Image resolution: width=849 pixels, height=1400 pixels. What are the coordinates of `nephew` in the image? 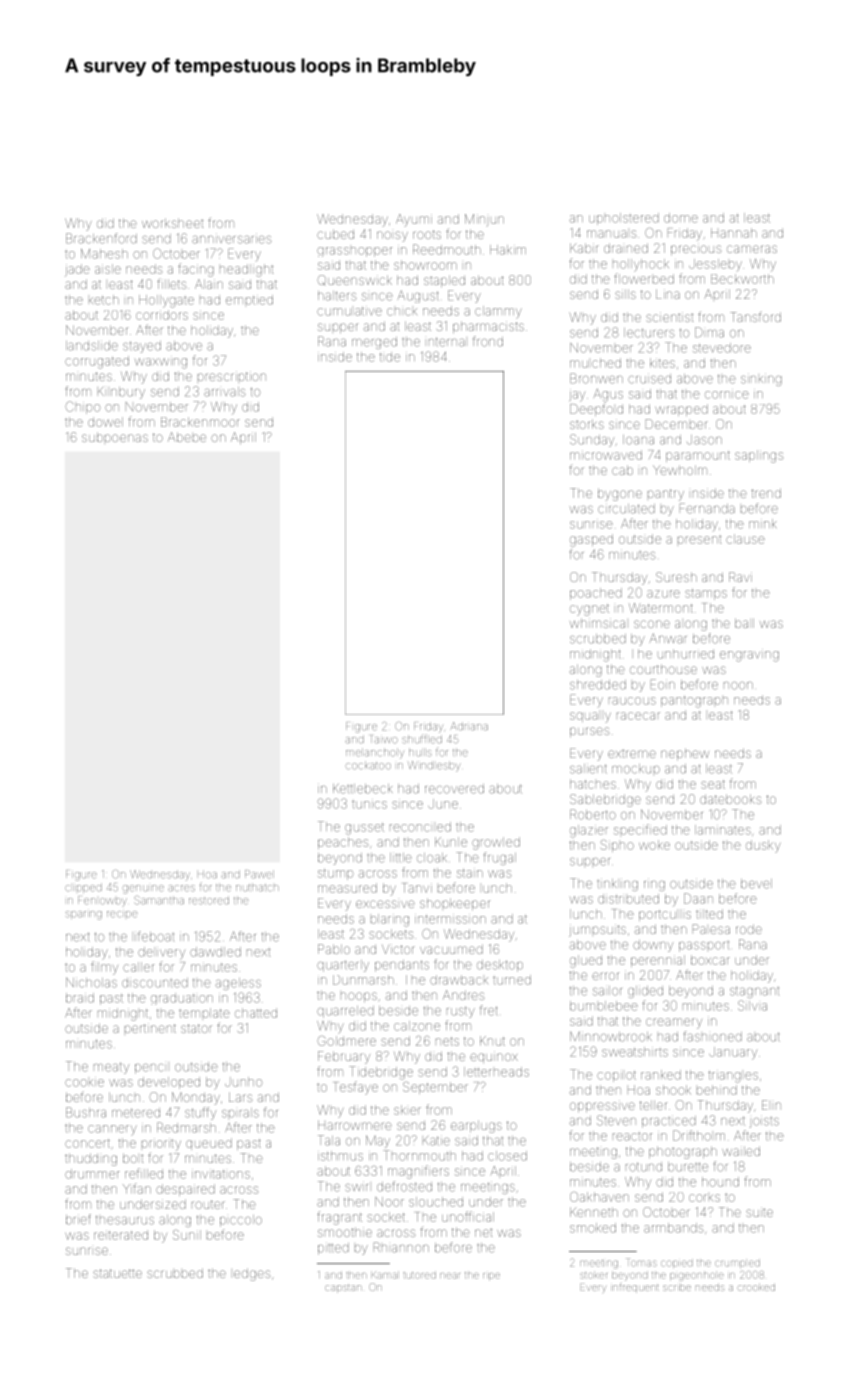 It's located at (685, 754).
